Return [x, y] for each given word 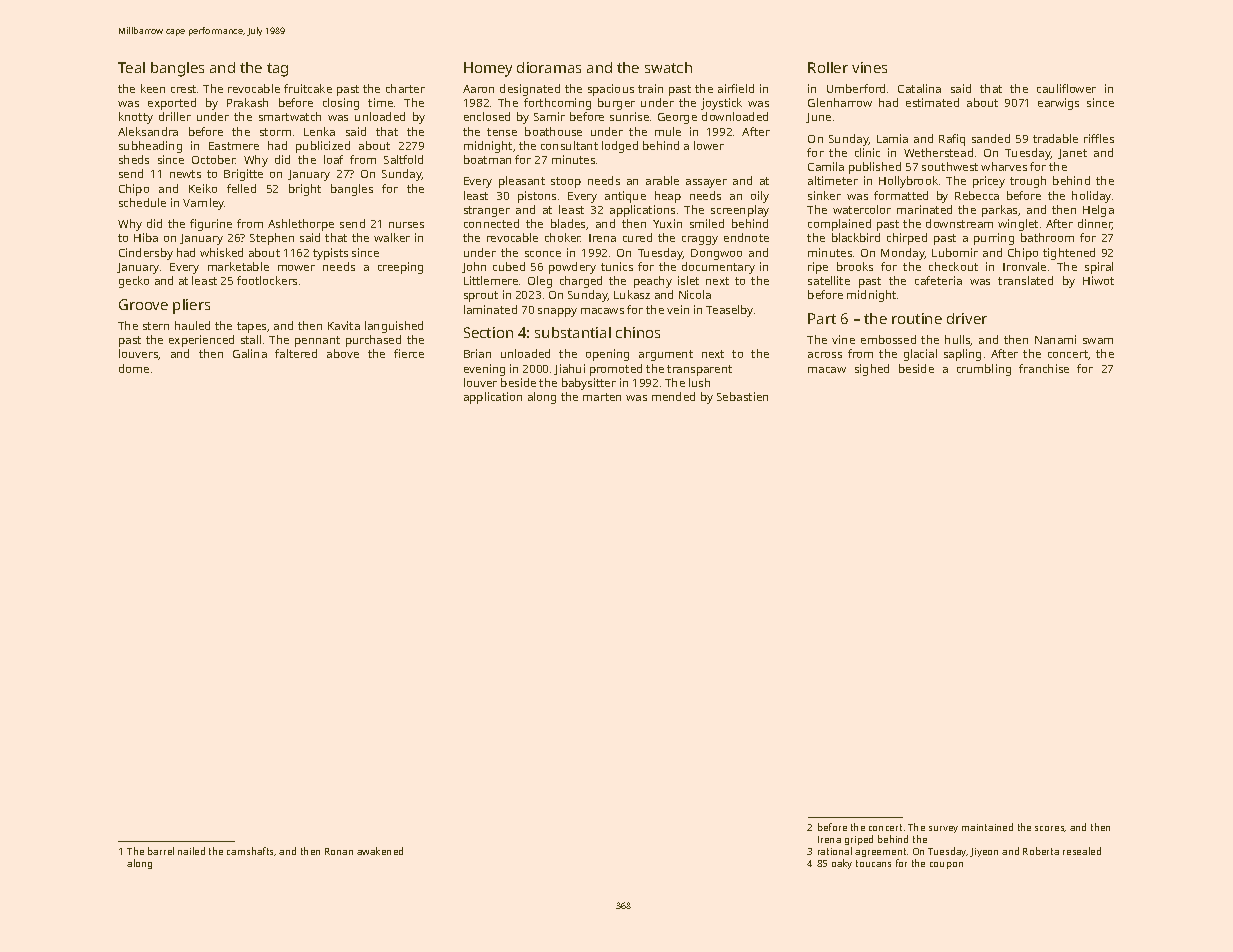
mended [673, 396]
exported [172, 104]
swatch [668, 67]
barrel [161, 851]
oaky [842, 864]
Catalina [919, 88]
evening [484, 370]
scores [1050, 829]
